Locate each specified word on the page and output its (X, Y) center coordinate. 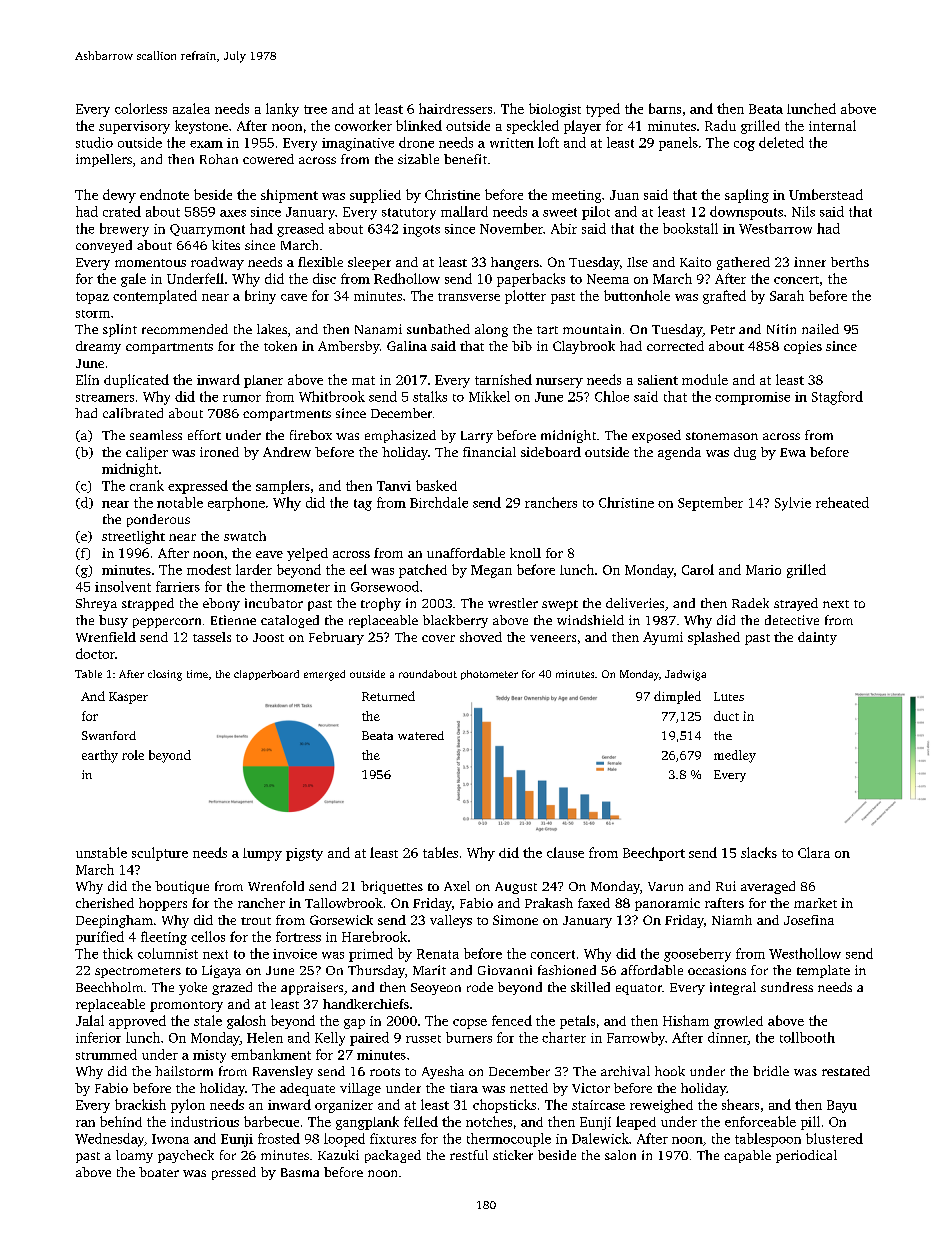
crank (147, 485)
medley (735, 756)
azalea (191, 108)
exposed (656, 436)
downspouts (746, 213)
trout (256, 921)
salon (620, 1155)
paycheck (186, 1156)
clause (565, 852)
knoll (525, 553)
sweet (560, 212)
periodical (806, 1156)
